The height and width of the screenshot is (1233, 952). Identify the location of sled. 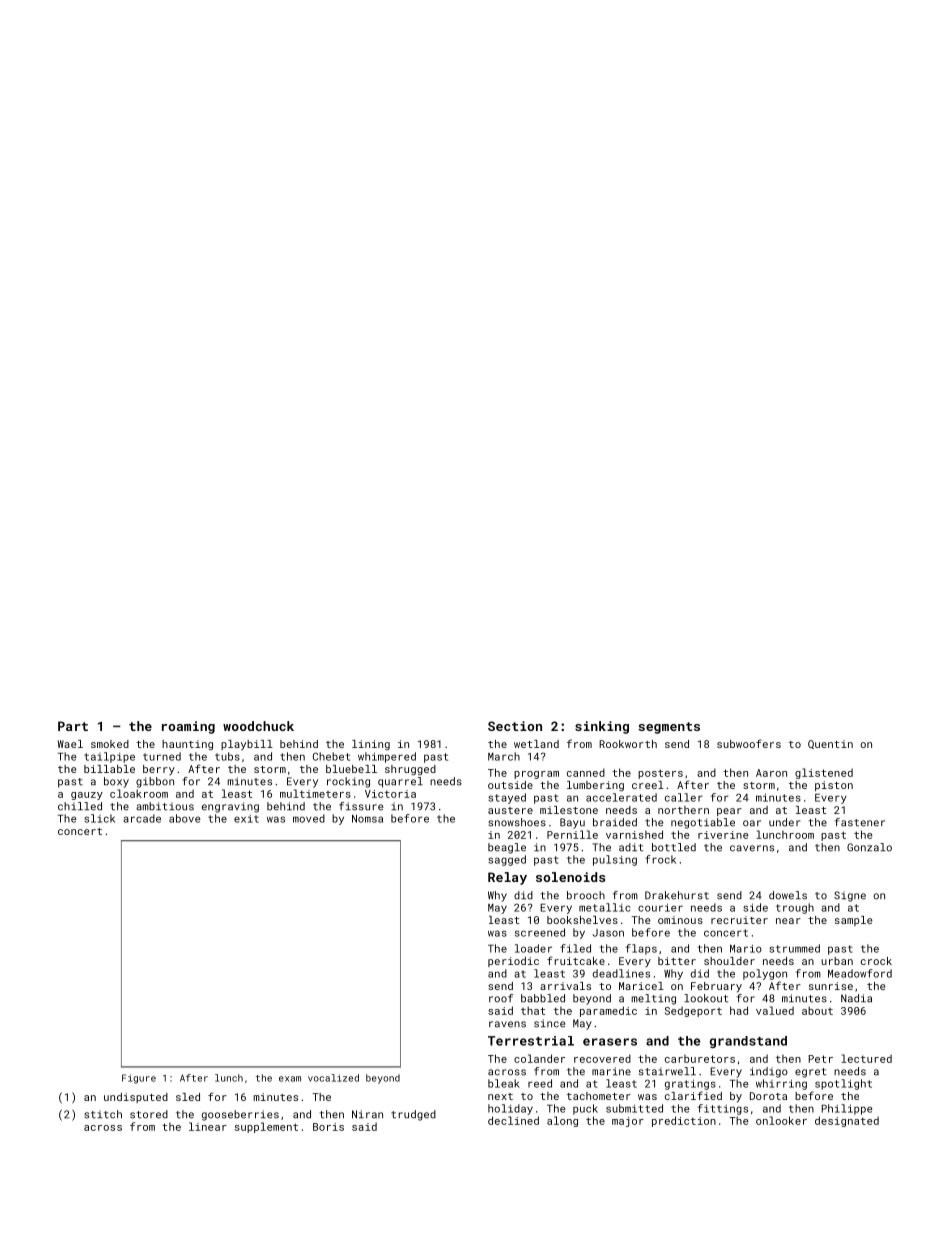
(188, 1097).
